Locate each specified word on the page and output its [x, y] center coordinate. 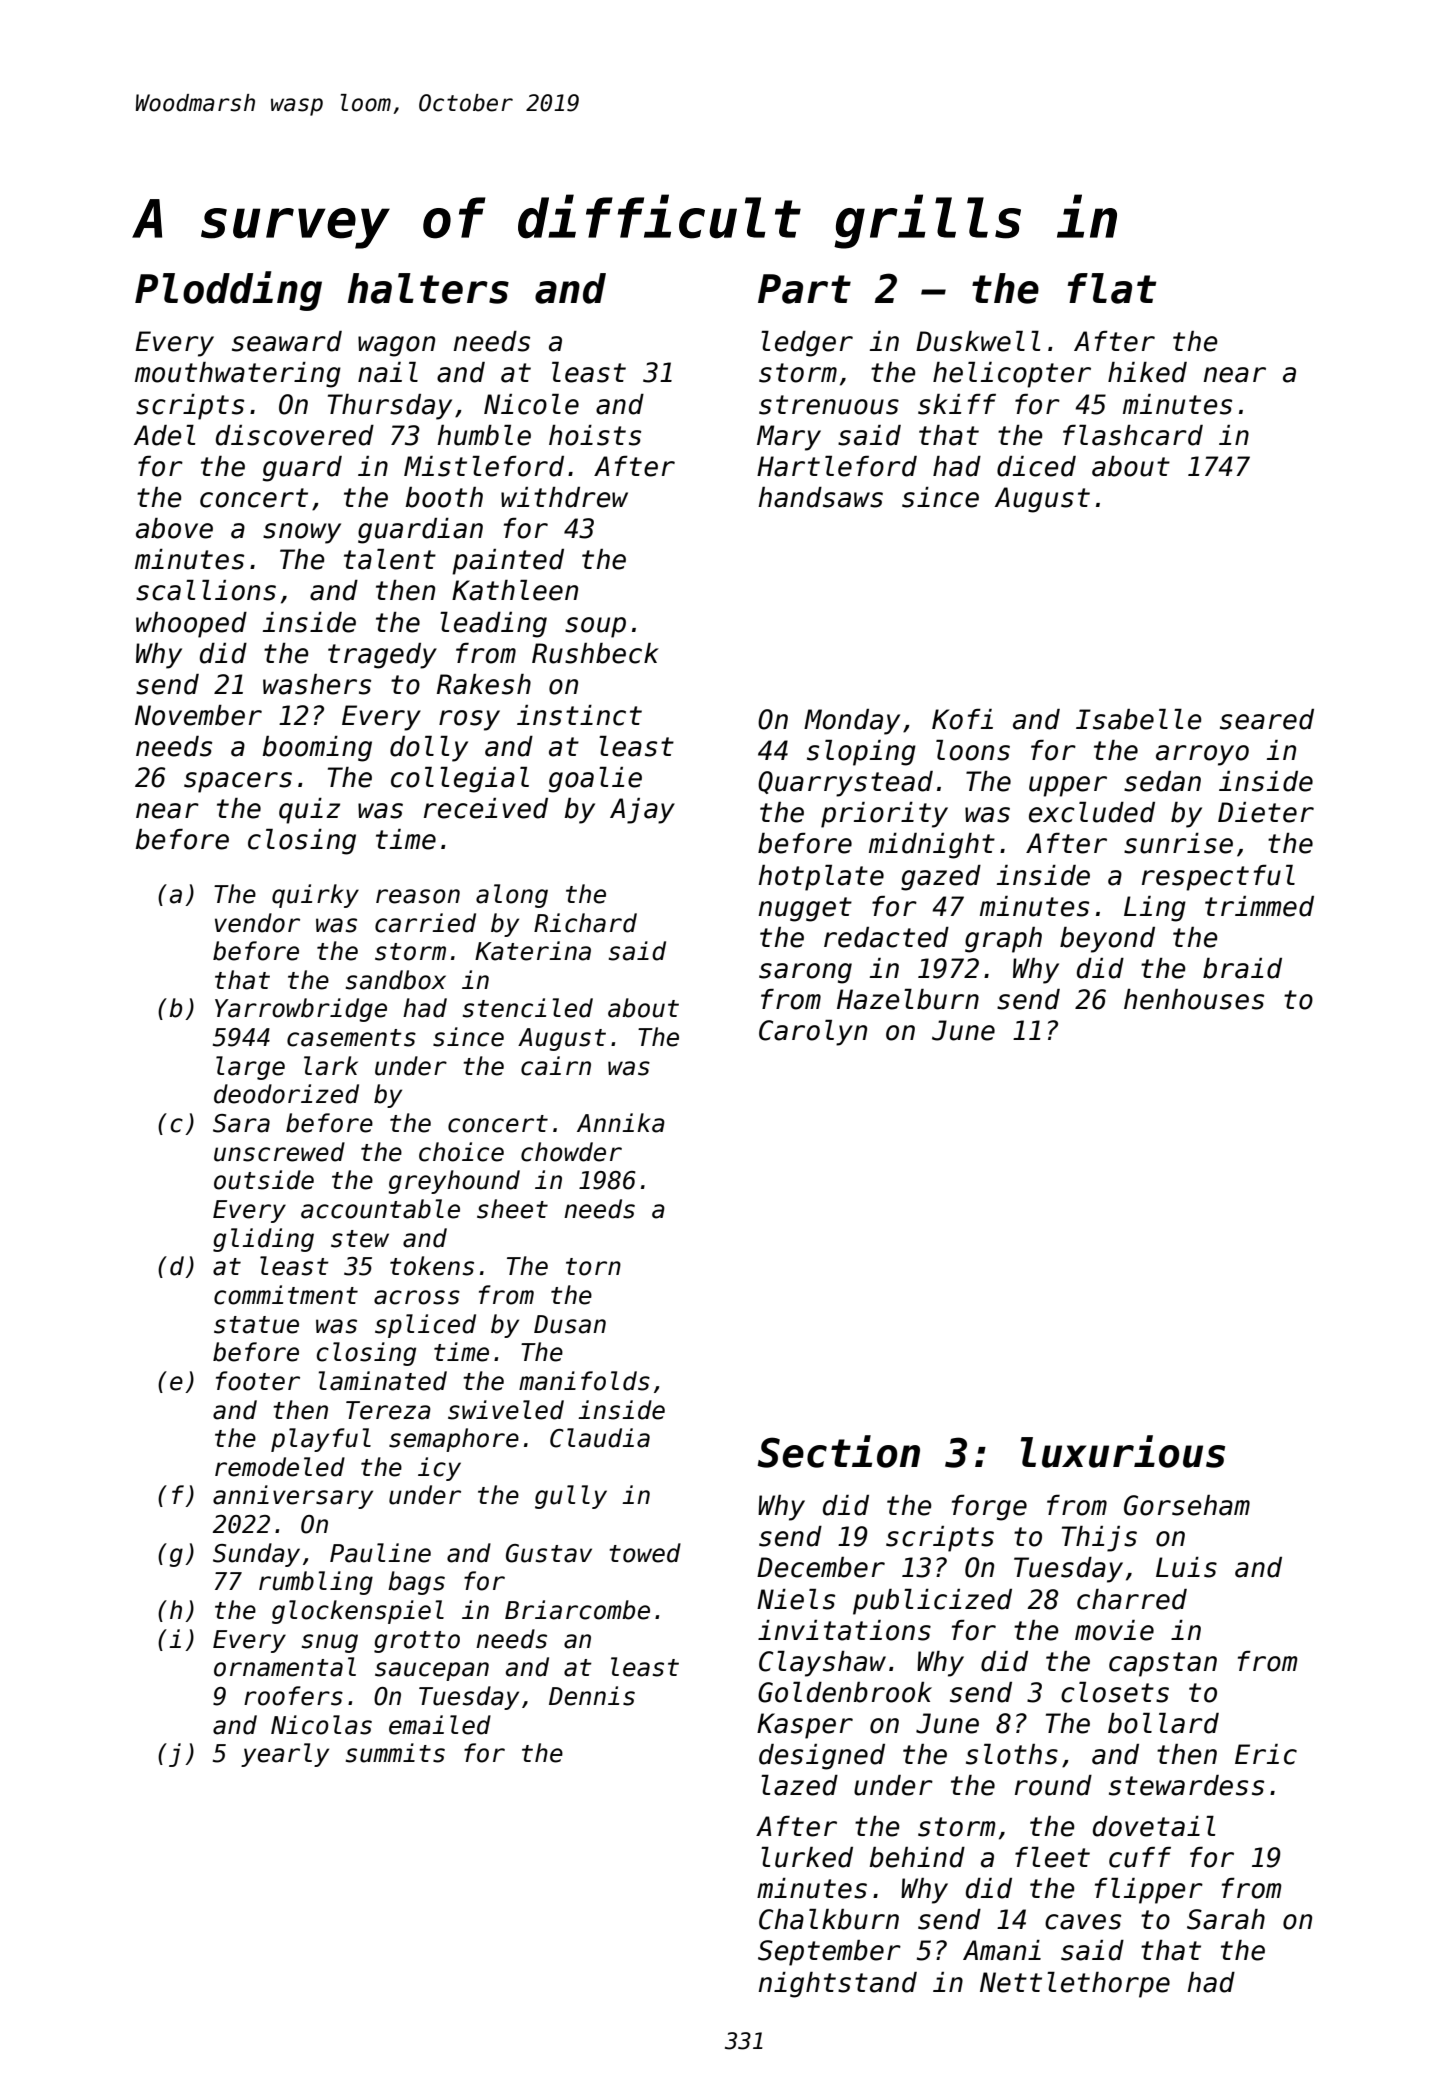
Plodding [228, 291]
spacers [238, 782]
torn [593, 1267]
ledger [807, 344]
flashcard [1133, 435]
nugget [805, 909]
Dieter [1266, 812]
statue [256, 1325]
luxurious [1123, 1451]
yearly [285, 1755]
